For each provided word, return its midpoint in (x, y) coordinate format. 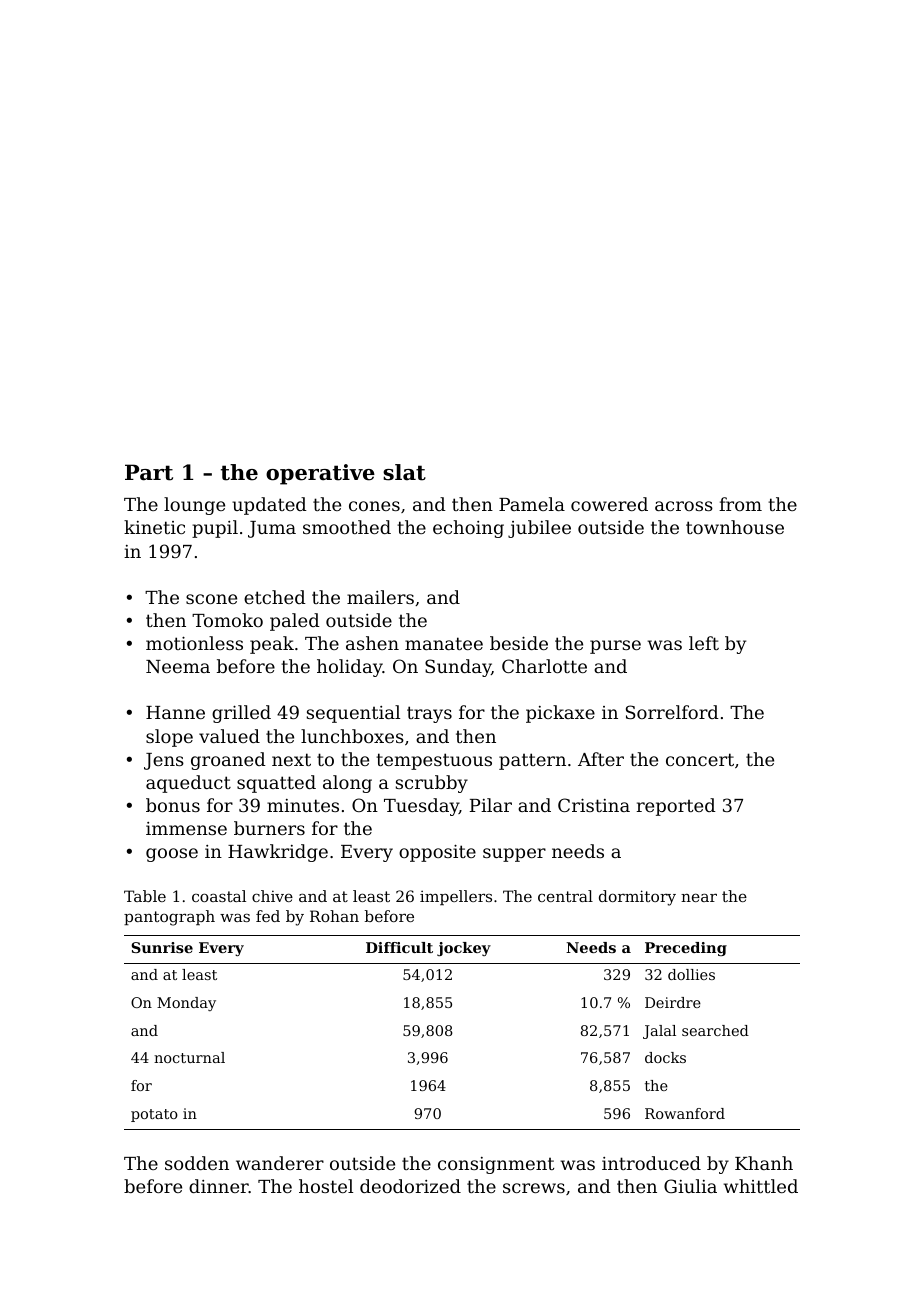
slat (404, 472)
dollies (691, 974)
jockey (464, 949)
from (740, 504)
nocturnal (189, 1057)
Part (149, 472)
